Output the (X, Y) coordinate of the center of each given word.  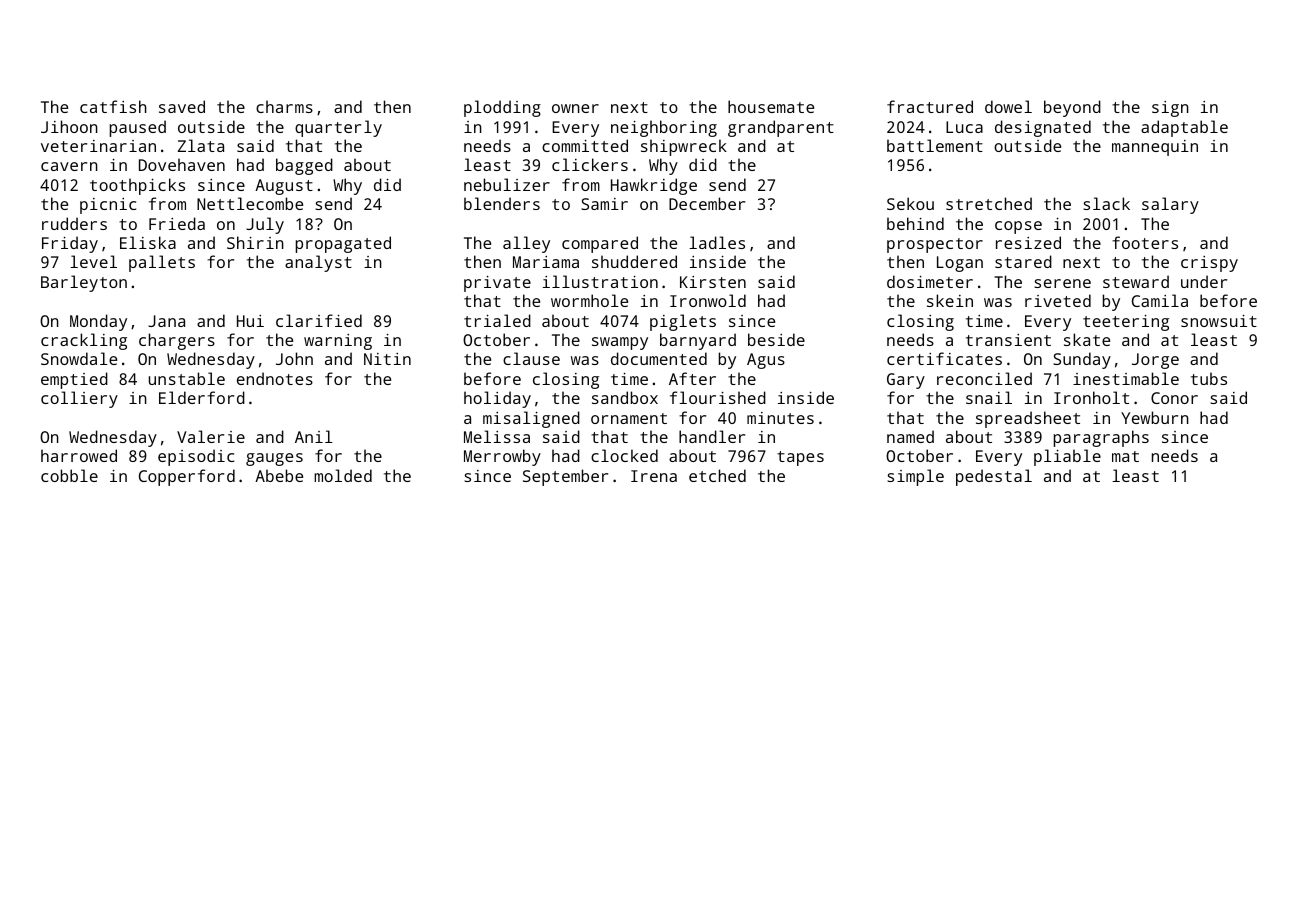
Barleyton (84, 283)
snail (989, 397)
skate (1087, 339)
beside (776, 339)
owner (575, 108)
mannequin (1155, 148)
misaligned (531, 419)
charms (284, 106)
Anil (313, 436)
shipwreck (684, 147)
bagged (304, 166)
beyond (1072, 108)
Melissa (497, 436)
